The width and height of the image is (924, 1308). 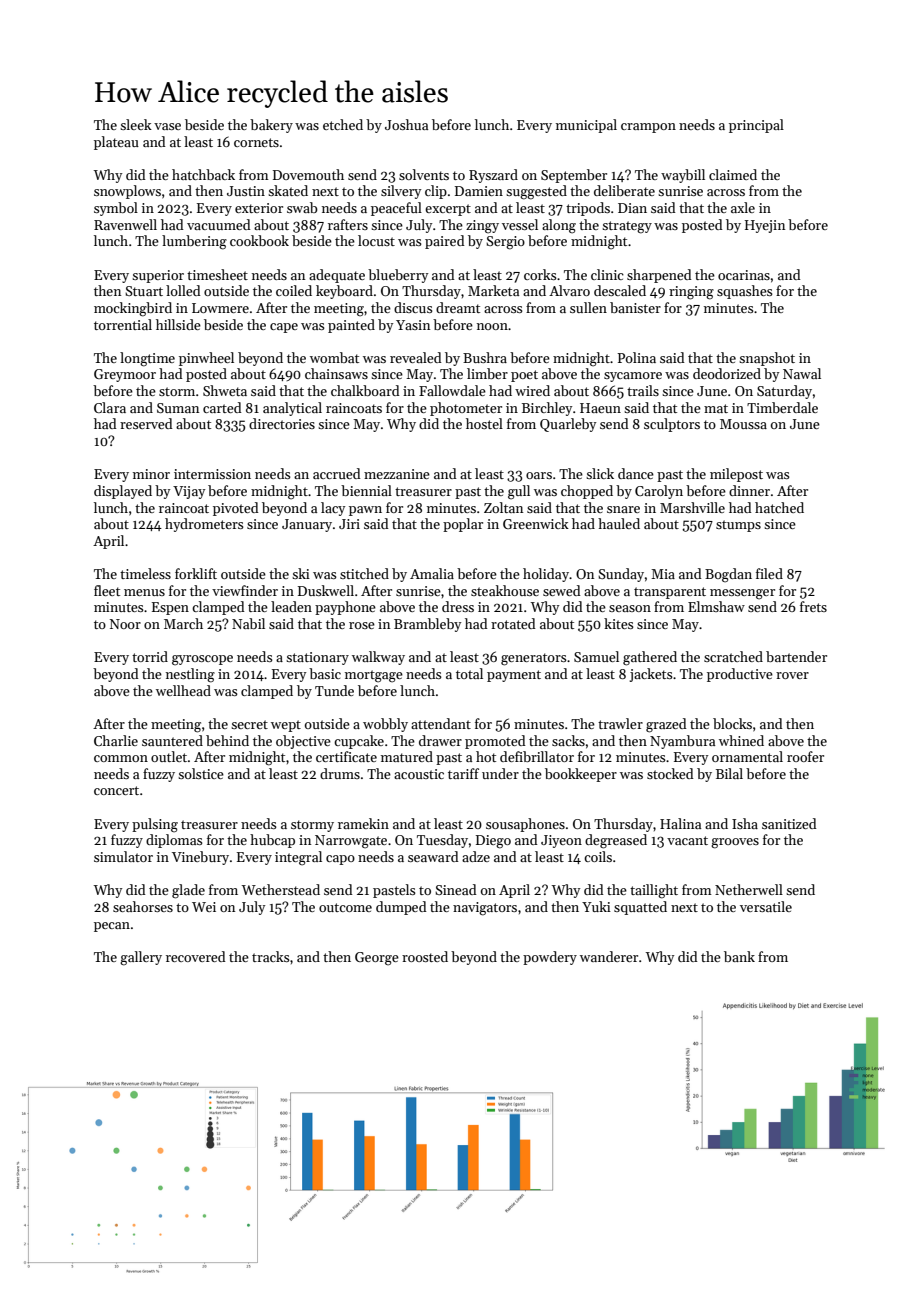 I want to click on hubcap, so click(x=272, y=841).
